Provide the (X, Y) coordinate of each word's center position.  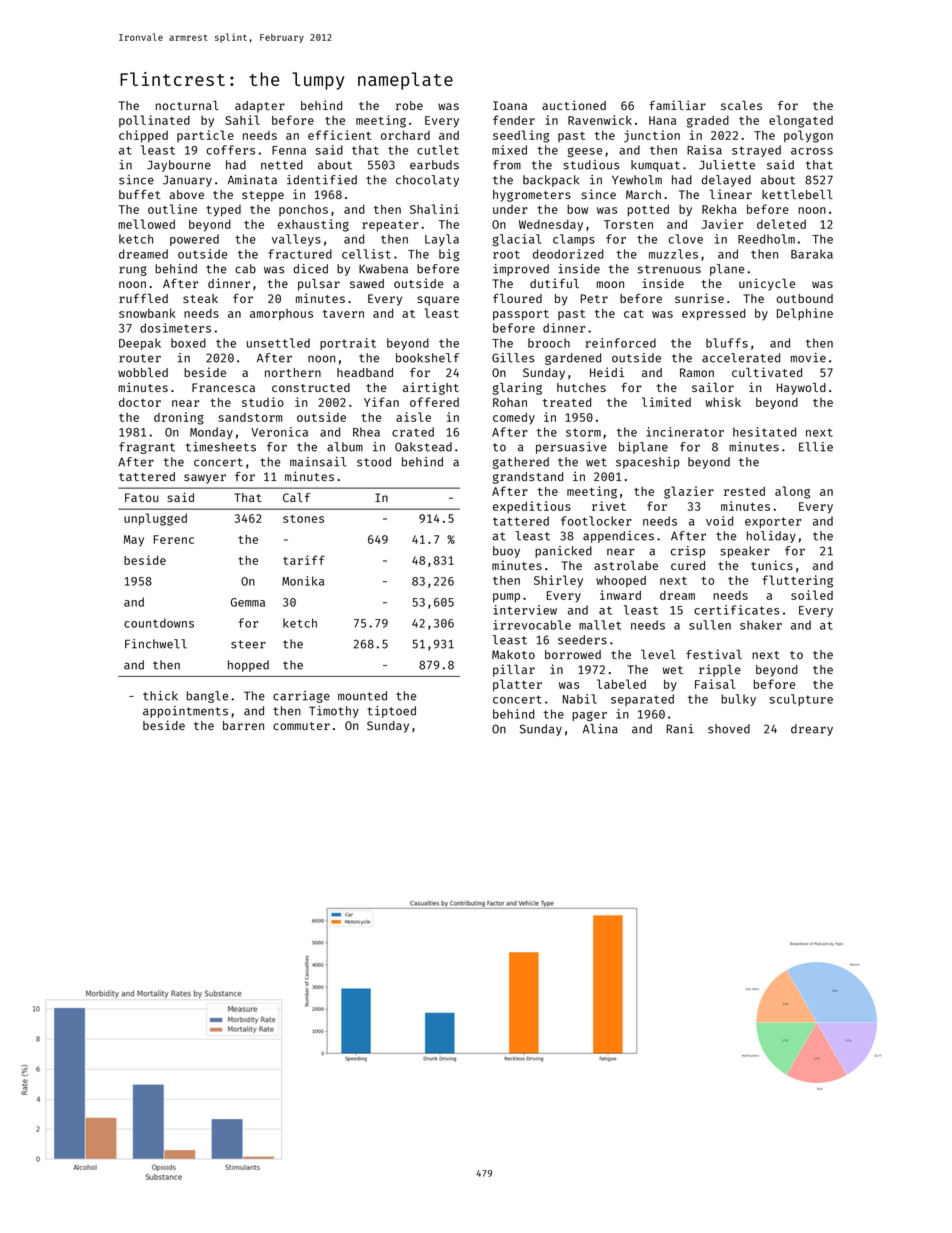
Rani (680, 729)
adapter (260, 107)
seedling (521, 136)
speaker (745, 552)
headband (365, 372)
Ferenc (173, 539)
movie (808, 358)
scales (741, 105)
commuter (301, 726)
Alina (600, 729)
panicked (563, 552)
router (140, 358)
